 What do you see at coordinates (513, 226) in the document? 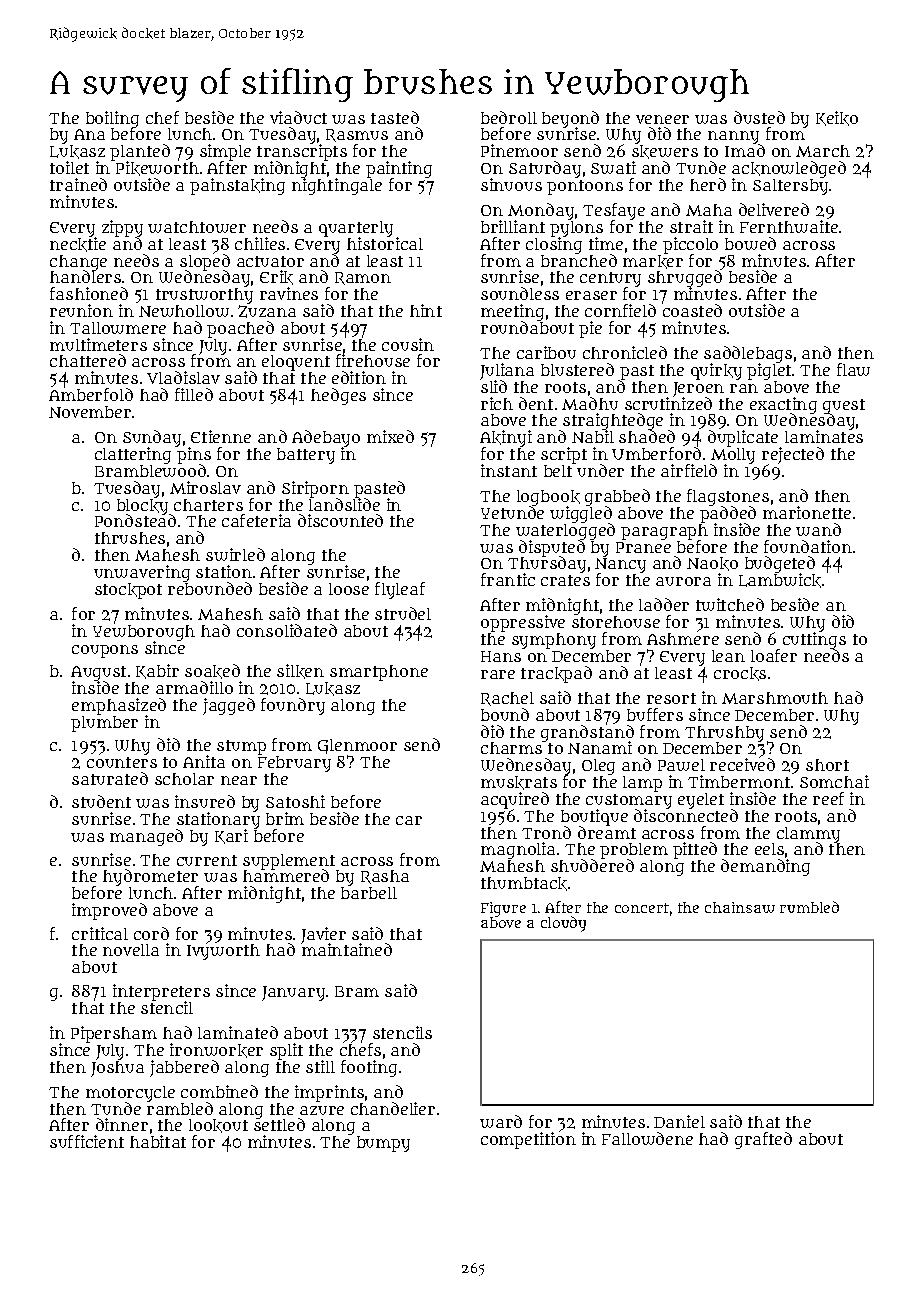
I see `brilliant` at bounding box center [513, 226].
